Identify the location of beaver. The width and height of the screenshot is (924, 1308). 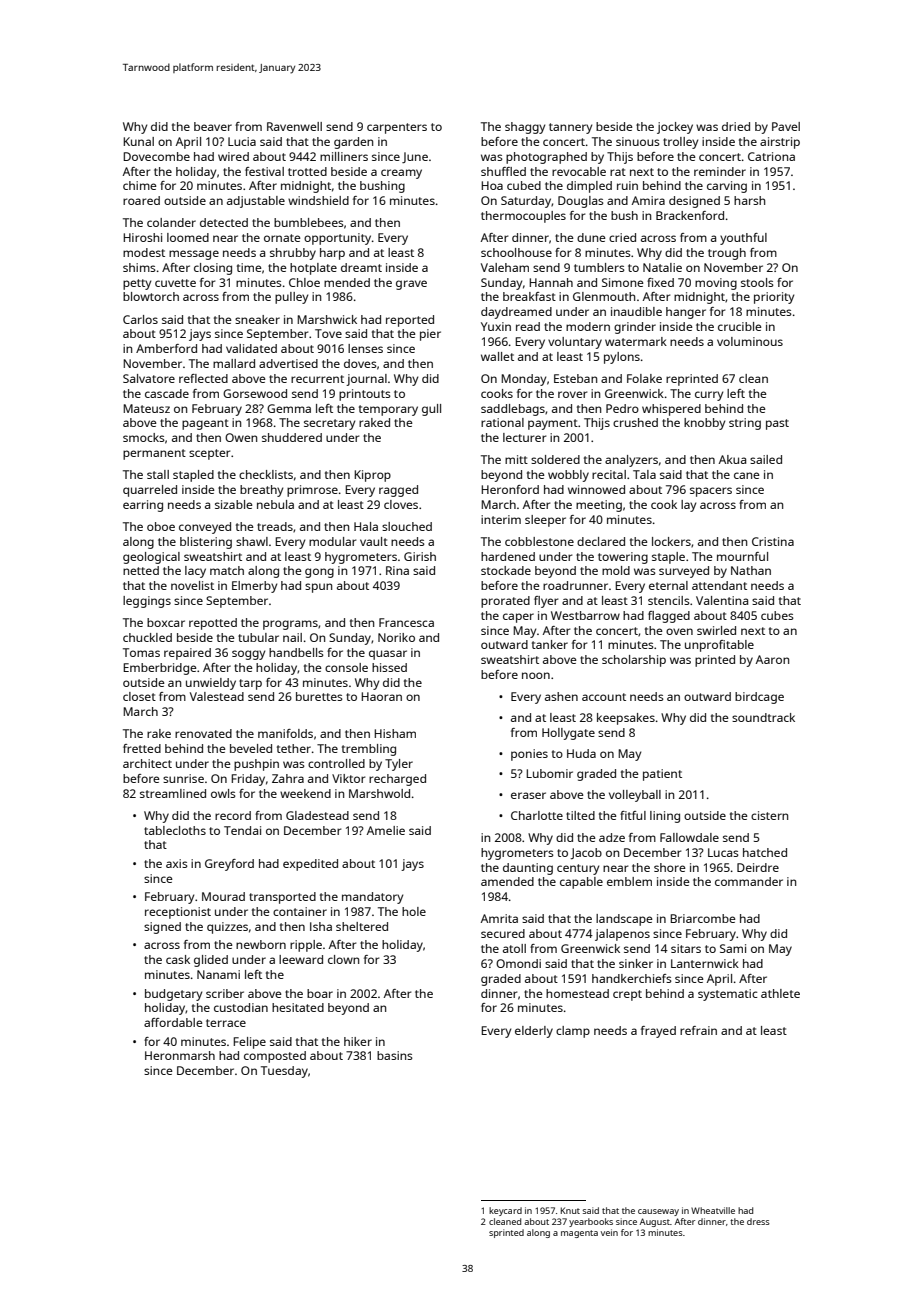
(213, 126).
